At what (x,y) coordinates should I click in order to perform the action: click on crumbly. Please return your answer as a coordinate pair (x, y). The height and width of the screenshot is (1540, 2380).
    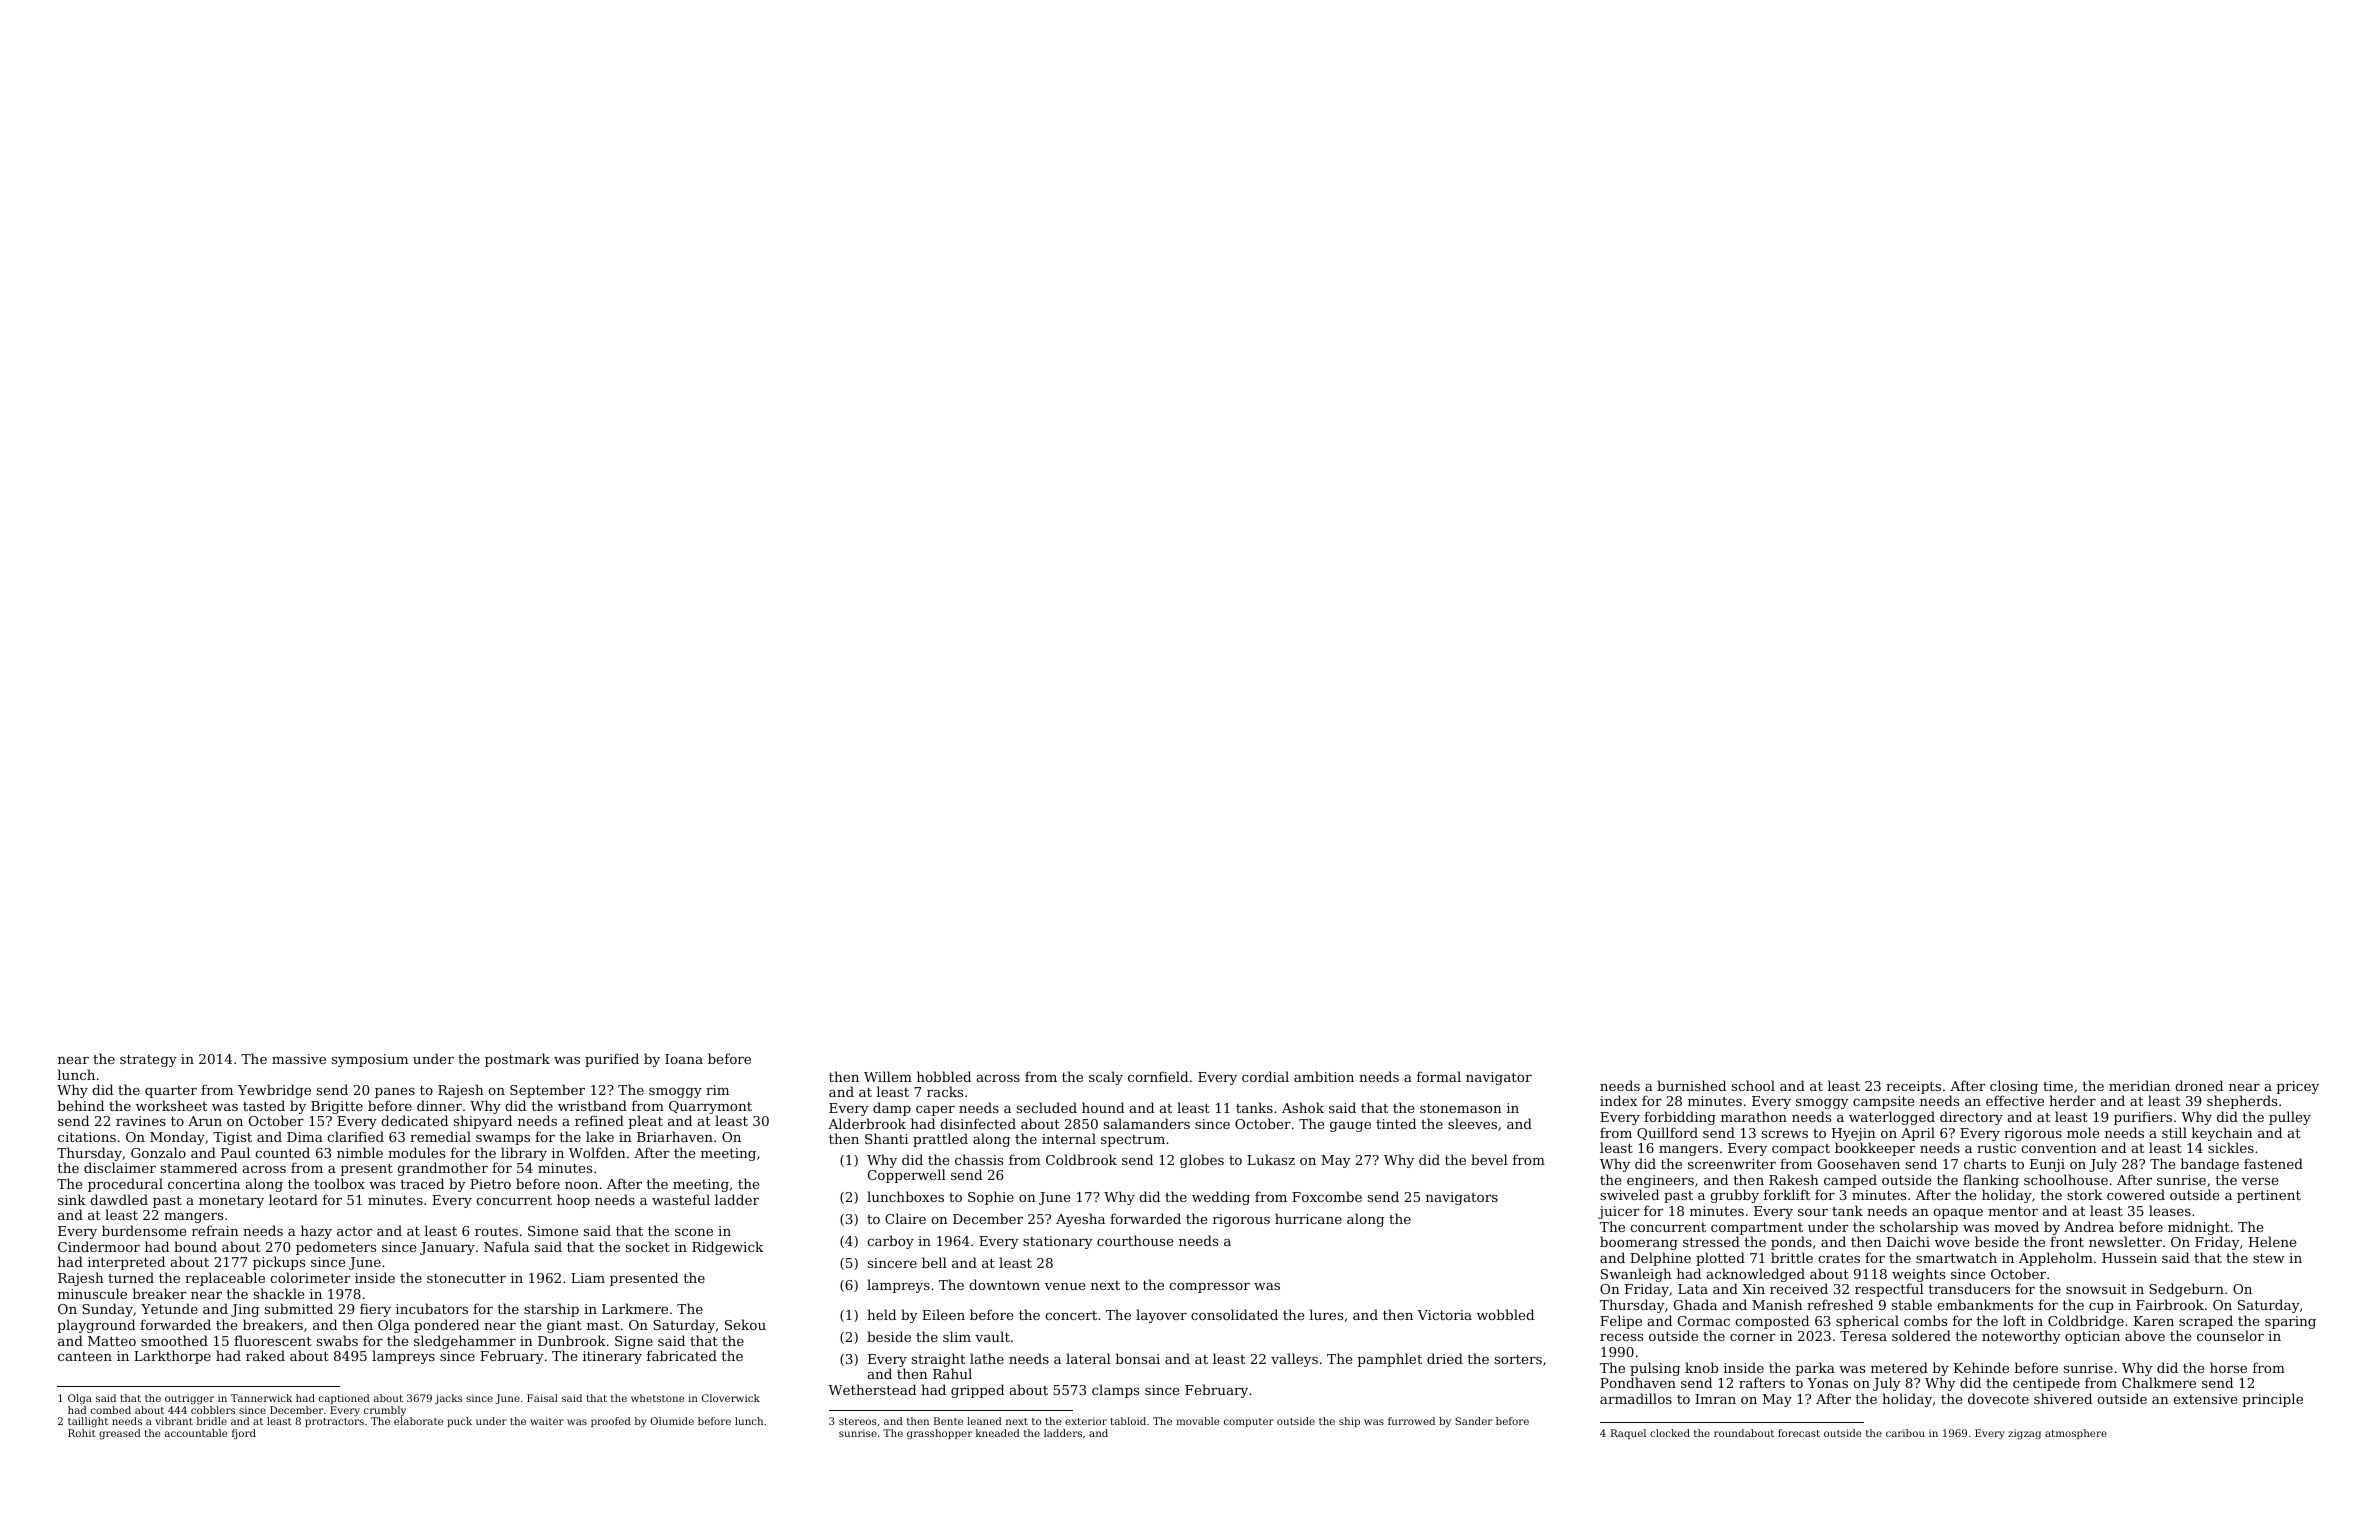
    Looking at the image, I should click on (385, 1411).
